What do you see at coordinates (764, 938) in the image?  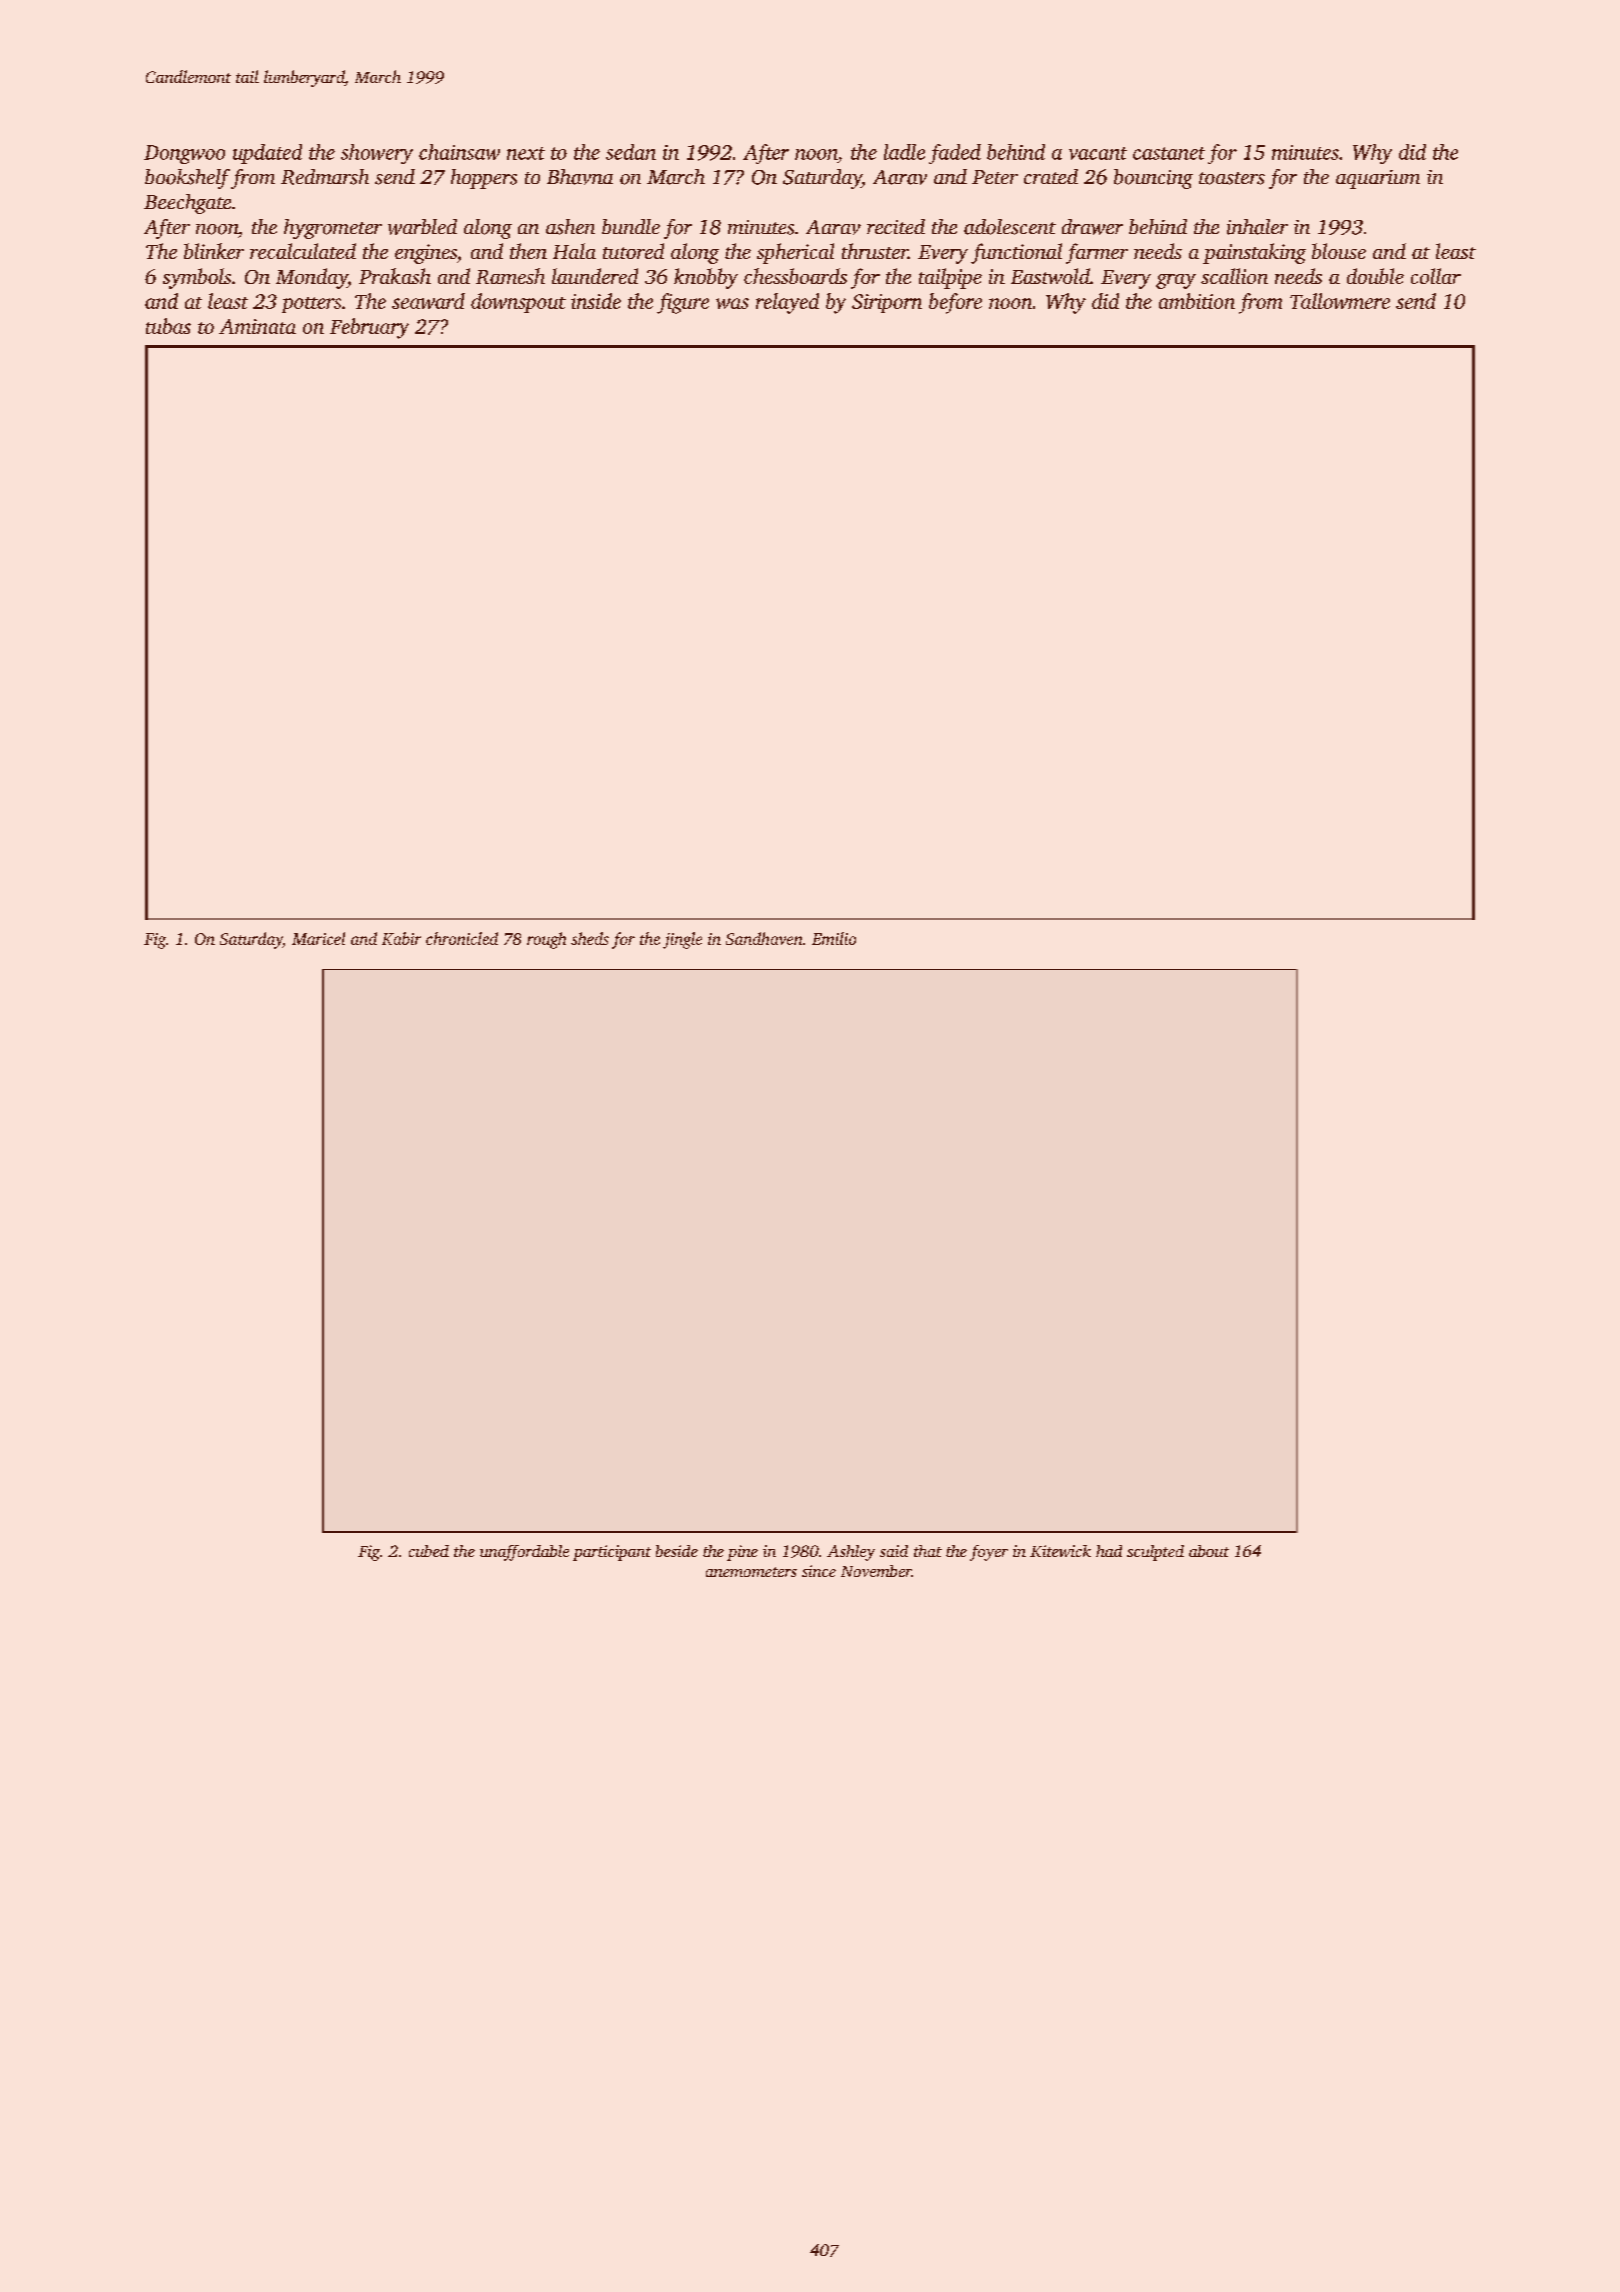 I see `Sandhaven` at bounding box center [764, 938].
